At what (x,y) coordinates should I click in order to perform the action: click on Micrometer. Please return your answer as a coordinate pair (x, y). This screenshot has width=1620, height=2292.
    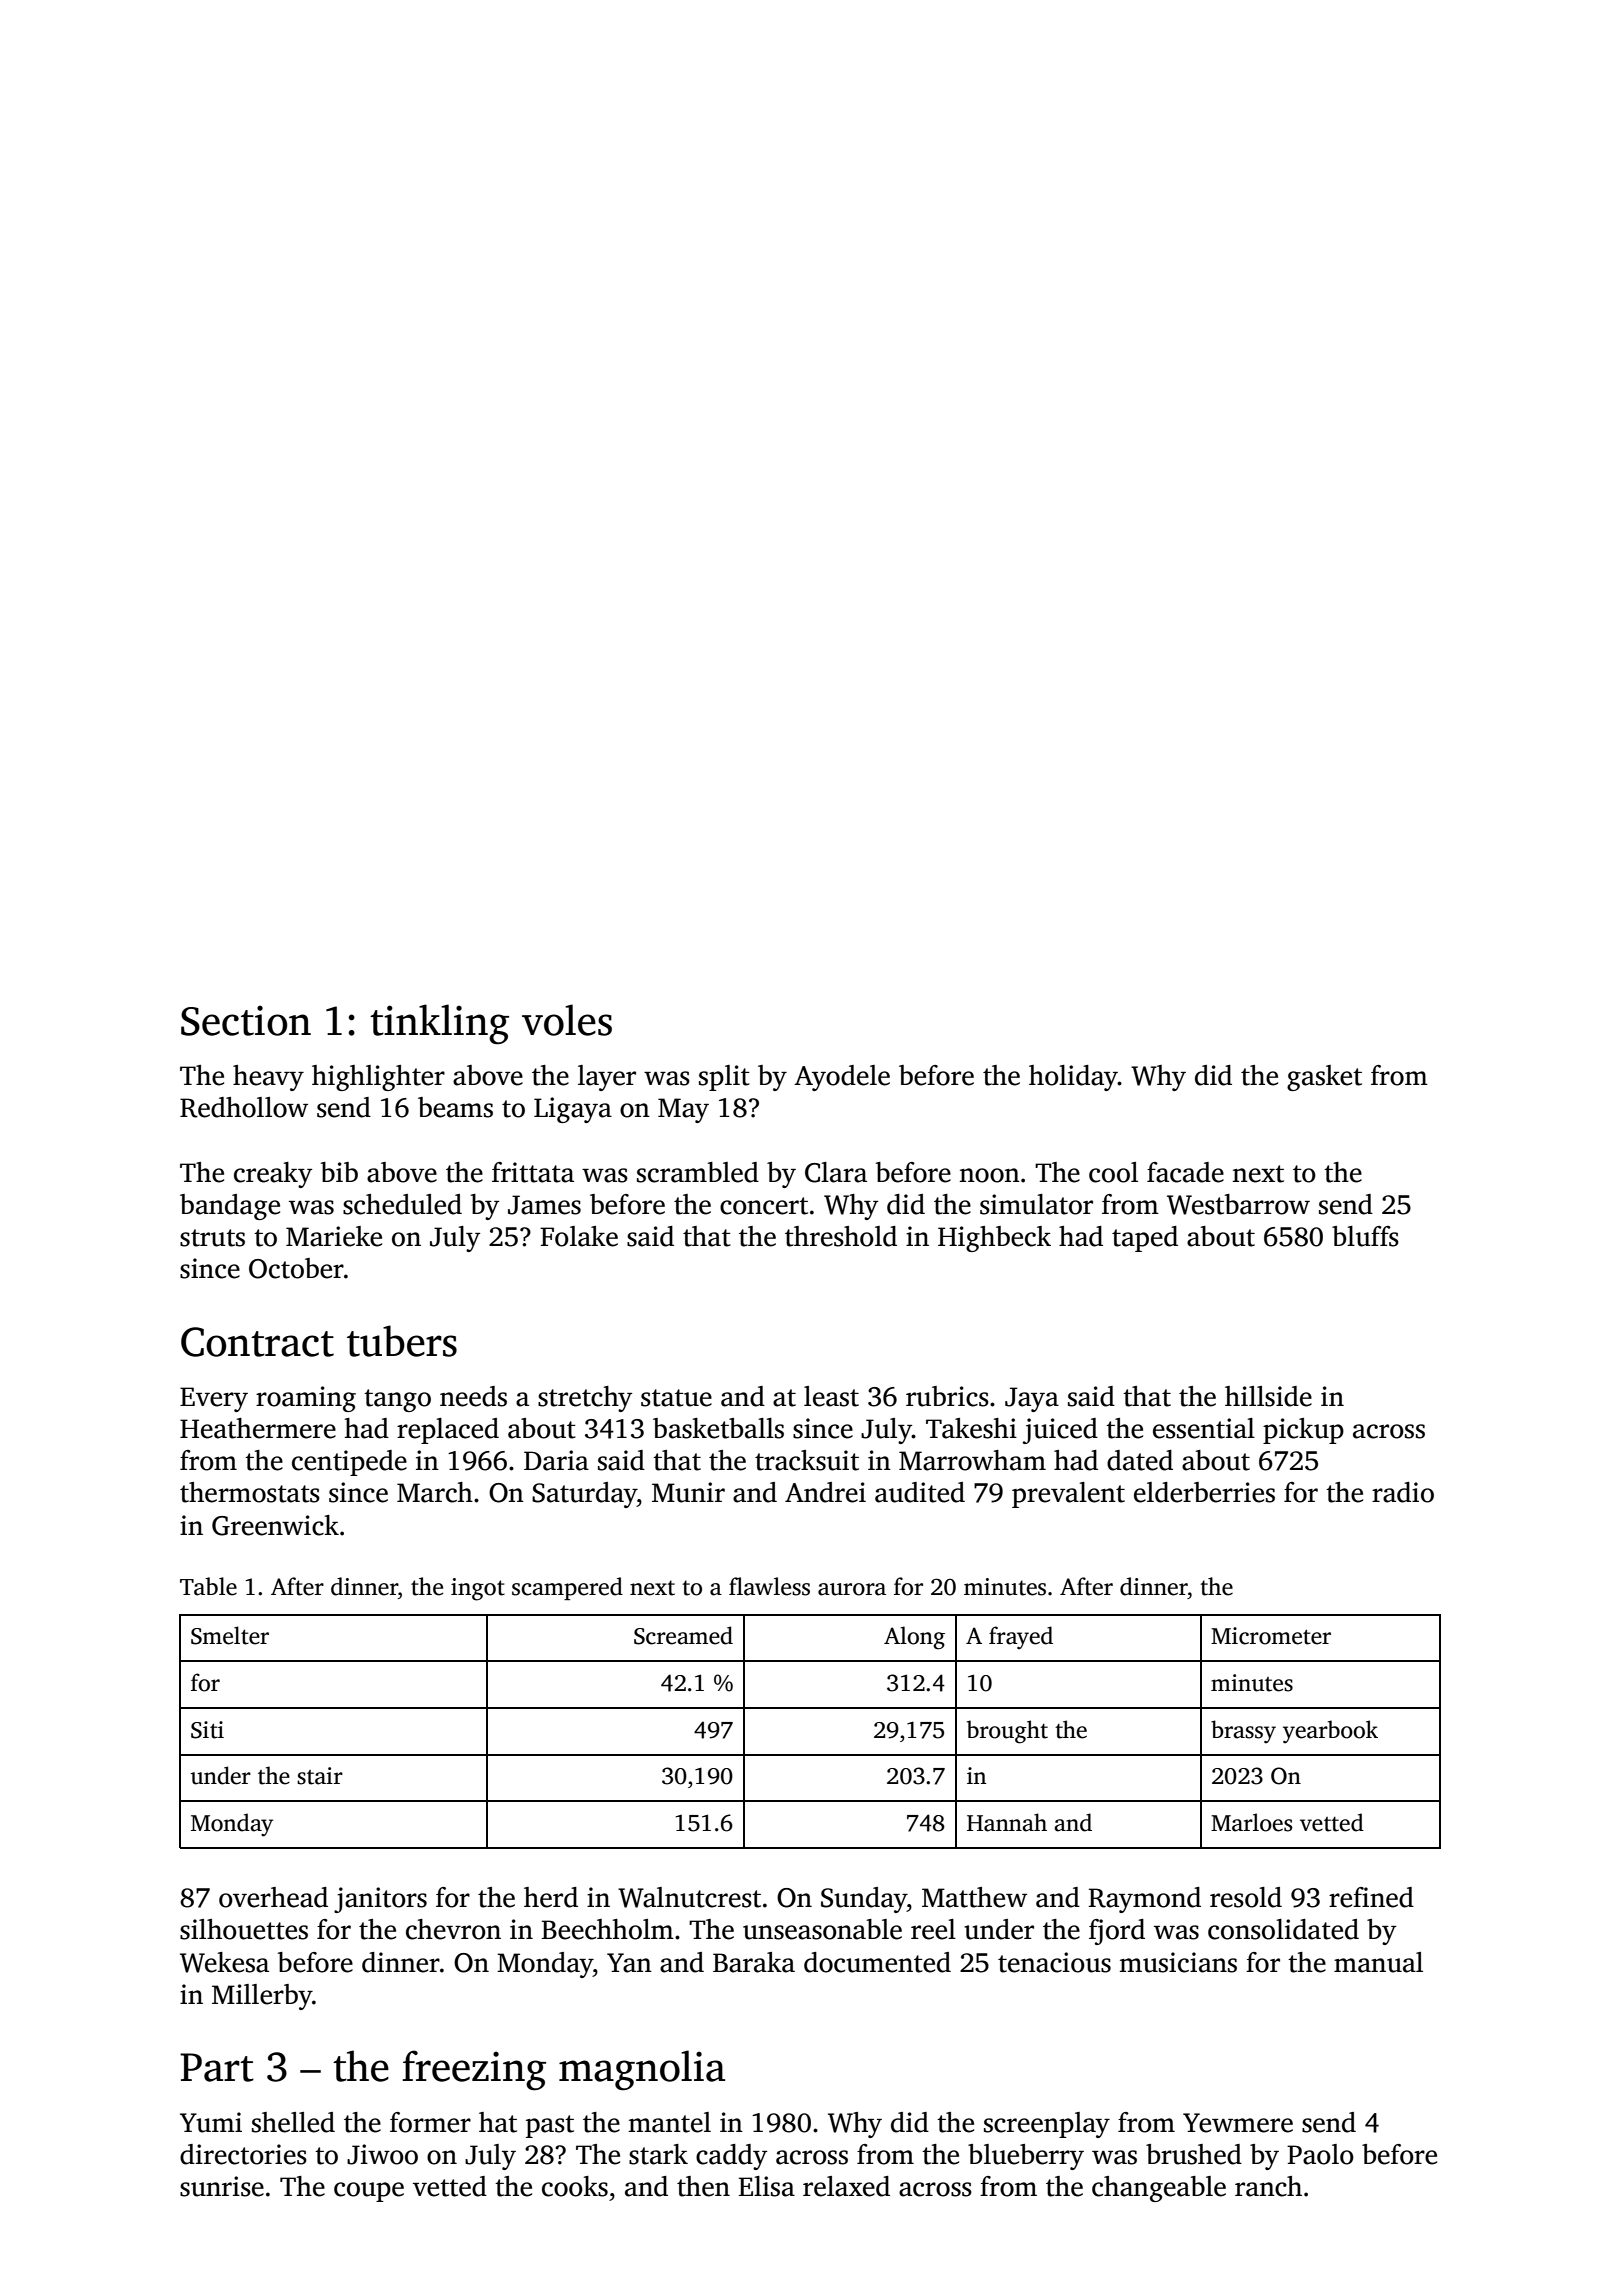
    Looking at the image, I should click on (1271, 1636).
